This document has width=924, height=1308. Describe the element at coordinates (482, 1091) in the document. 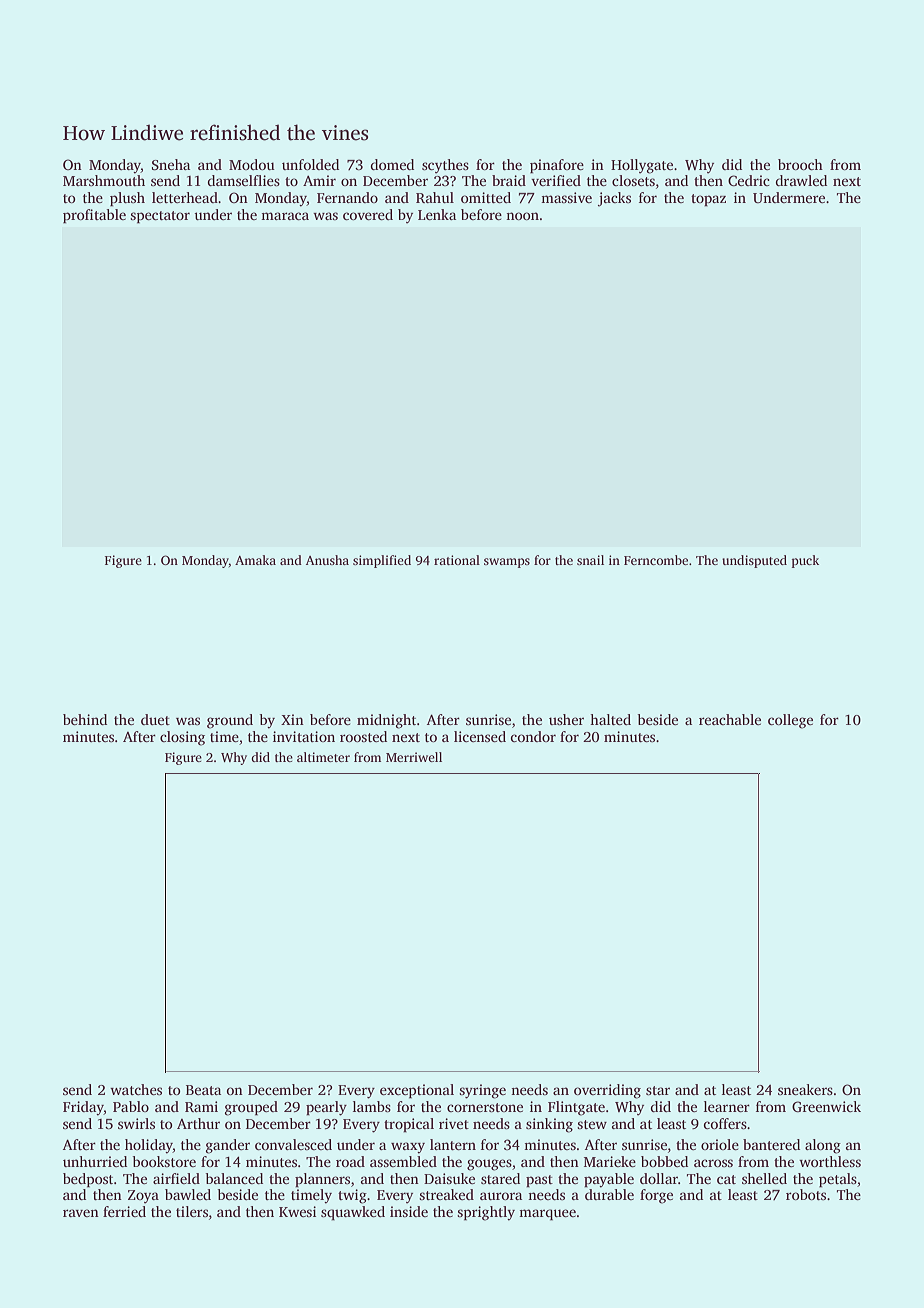

I see `syringe` at that location.
